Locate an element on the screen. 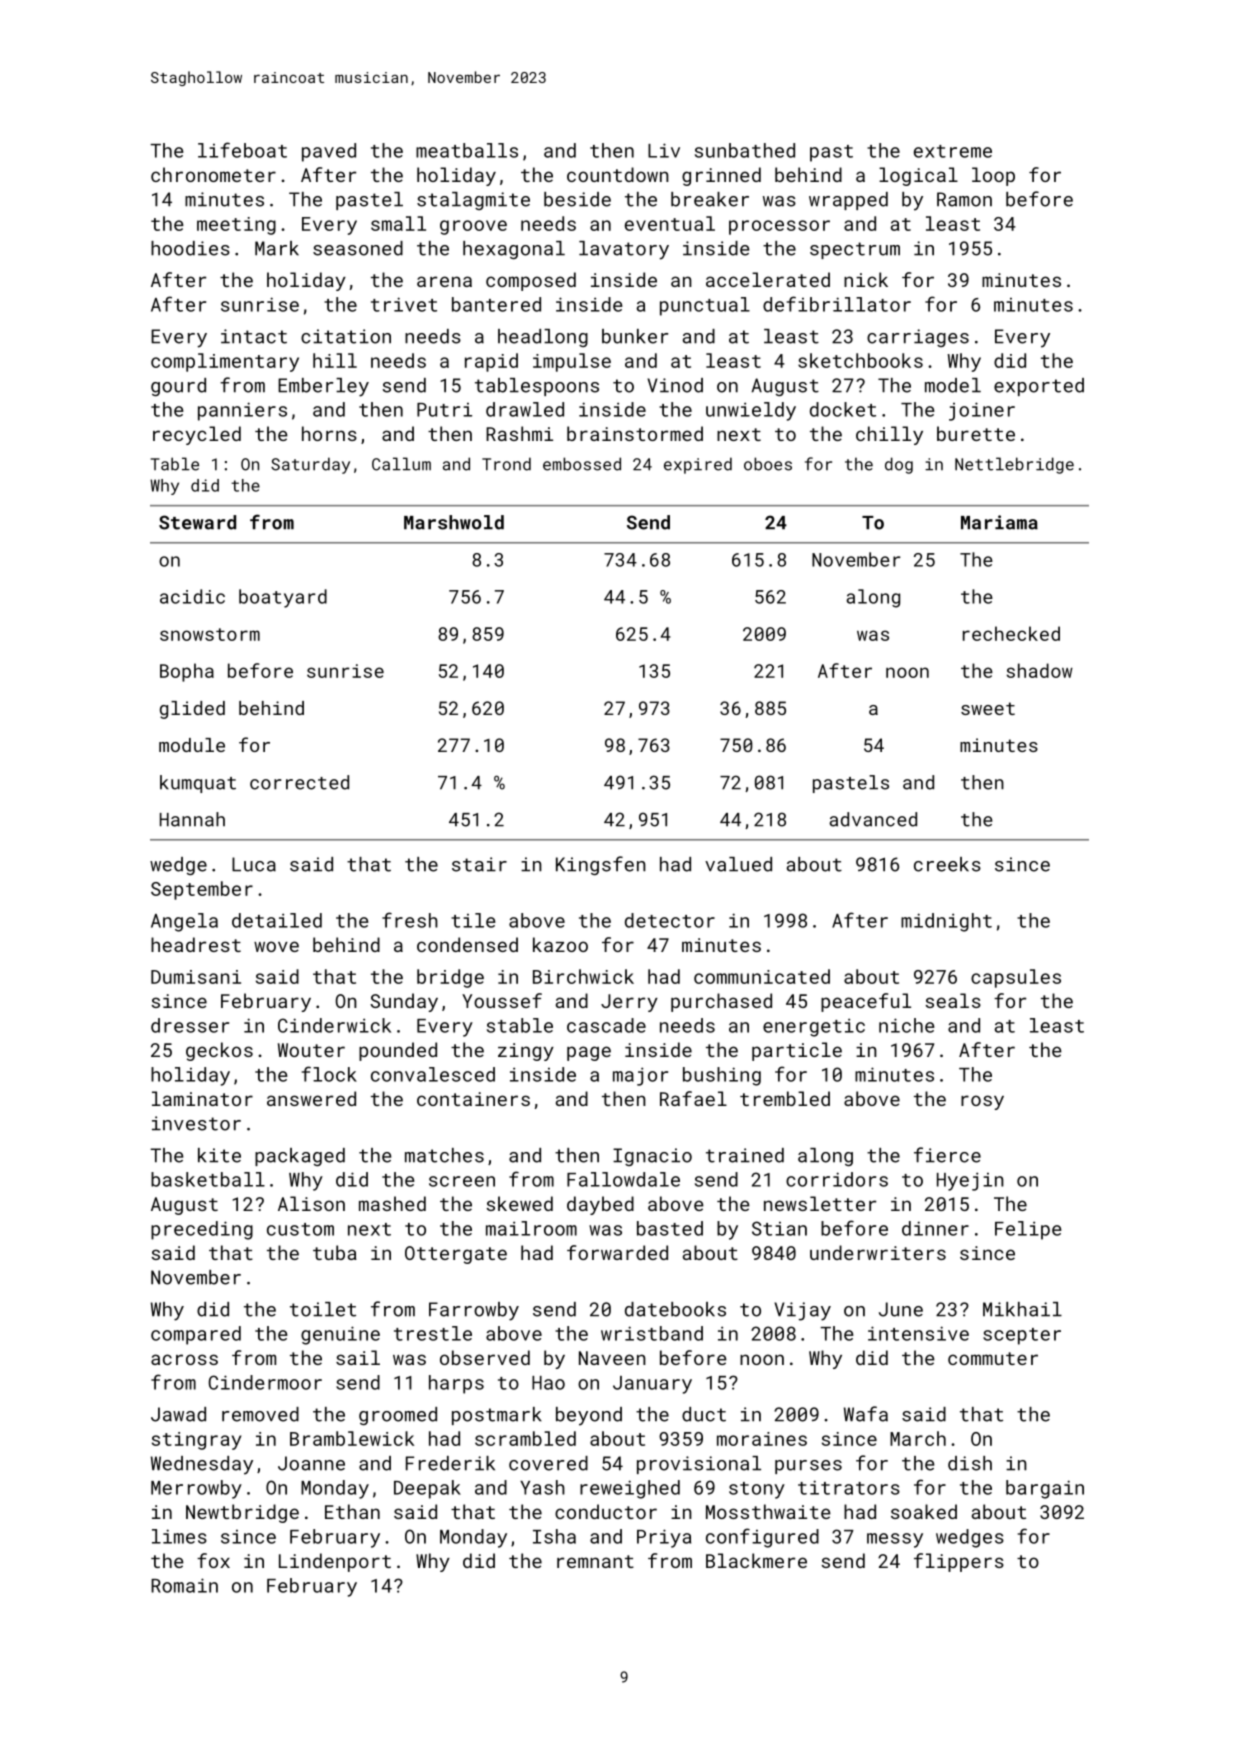  Jawad is located at coordinates (178, 1414).
